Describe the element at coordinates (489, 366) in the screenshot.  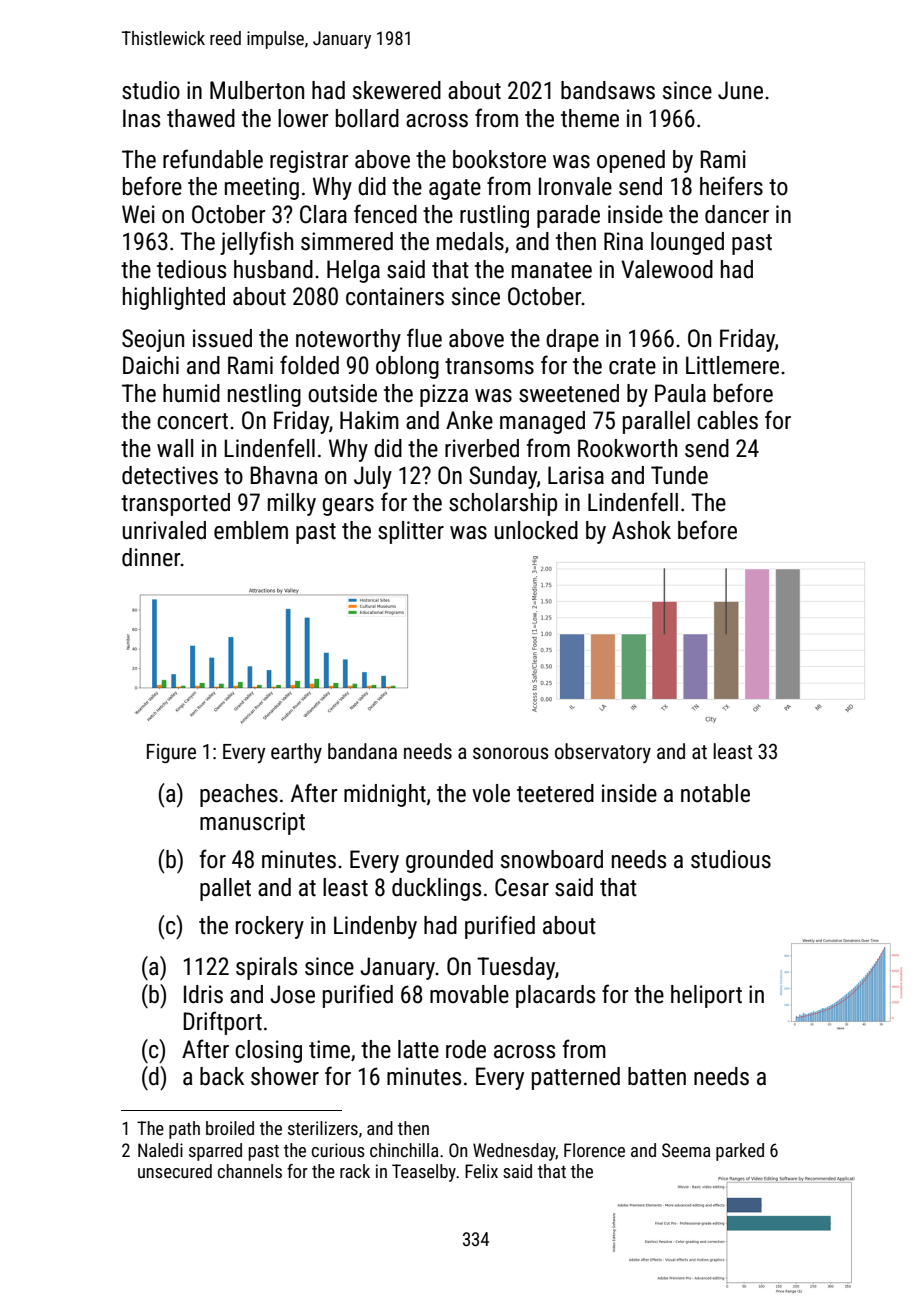
I see `transoms` at that location.
